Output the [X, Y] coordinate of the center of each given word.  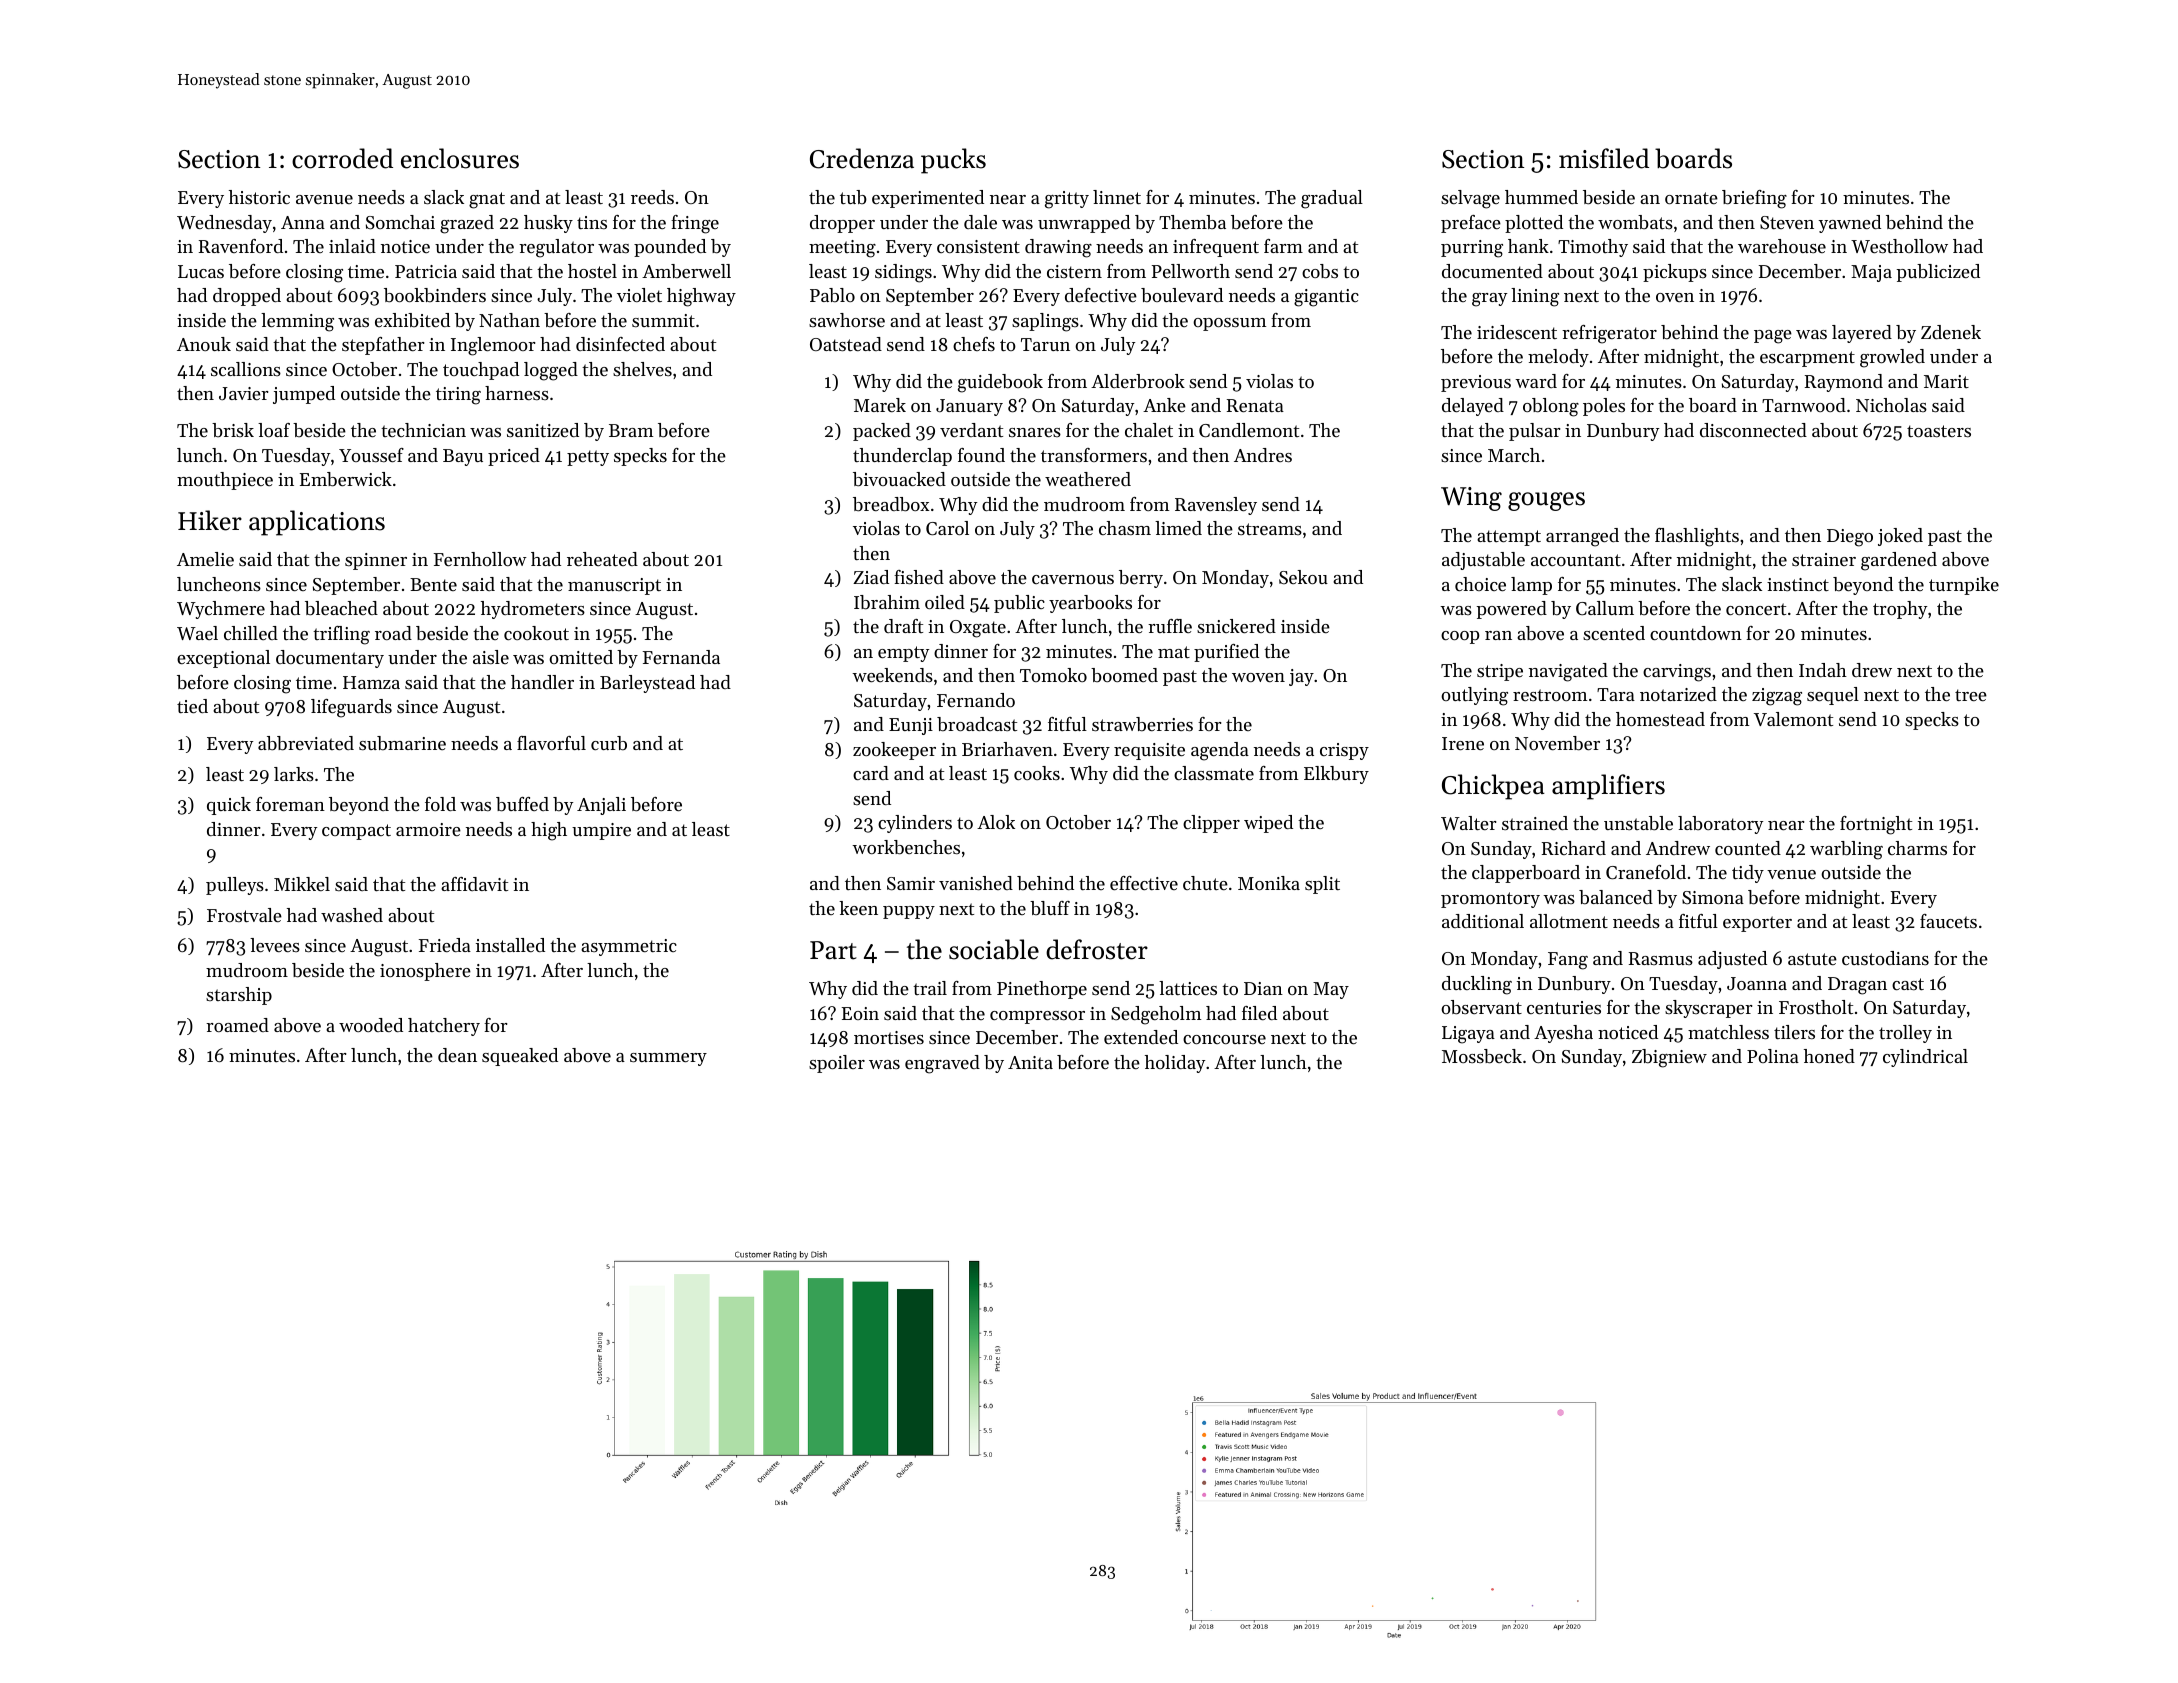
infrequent [1216, 248]
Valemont [1793, 719]
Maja [1871, 273]
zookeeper [894, 751]
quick [229, 806]
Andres [1263, 455]
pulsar [1534, 432]
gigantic [1326, 298]
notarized [1678, 694]
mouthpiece [225, 481]
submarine [402, 743]
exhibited [412, 320]
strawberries [1142, 724]
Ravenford [241, 246]
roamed [237, 1025]
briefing [1754, 199]
